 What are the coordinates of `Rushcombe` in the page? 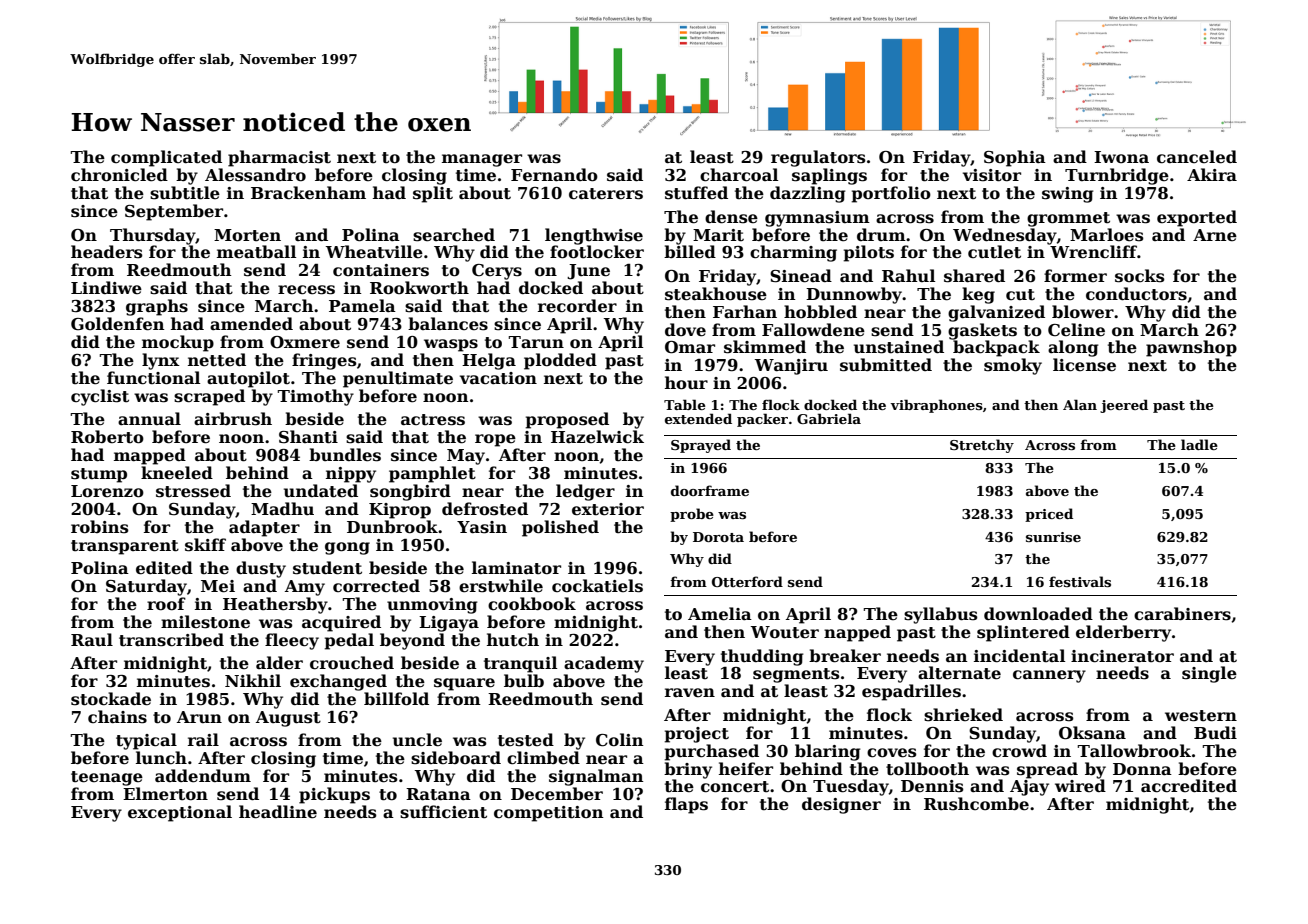 It's located at (976, 804).
